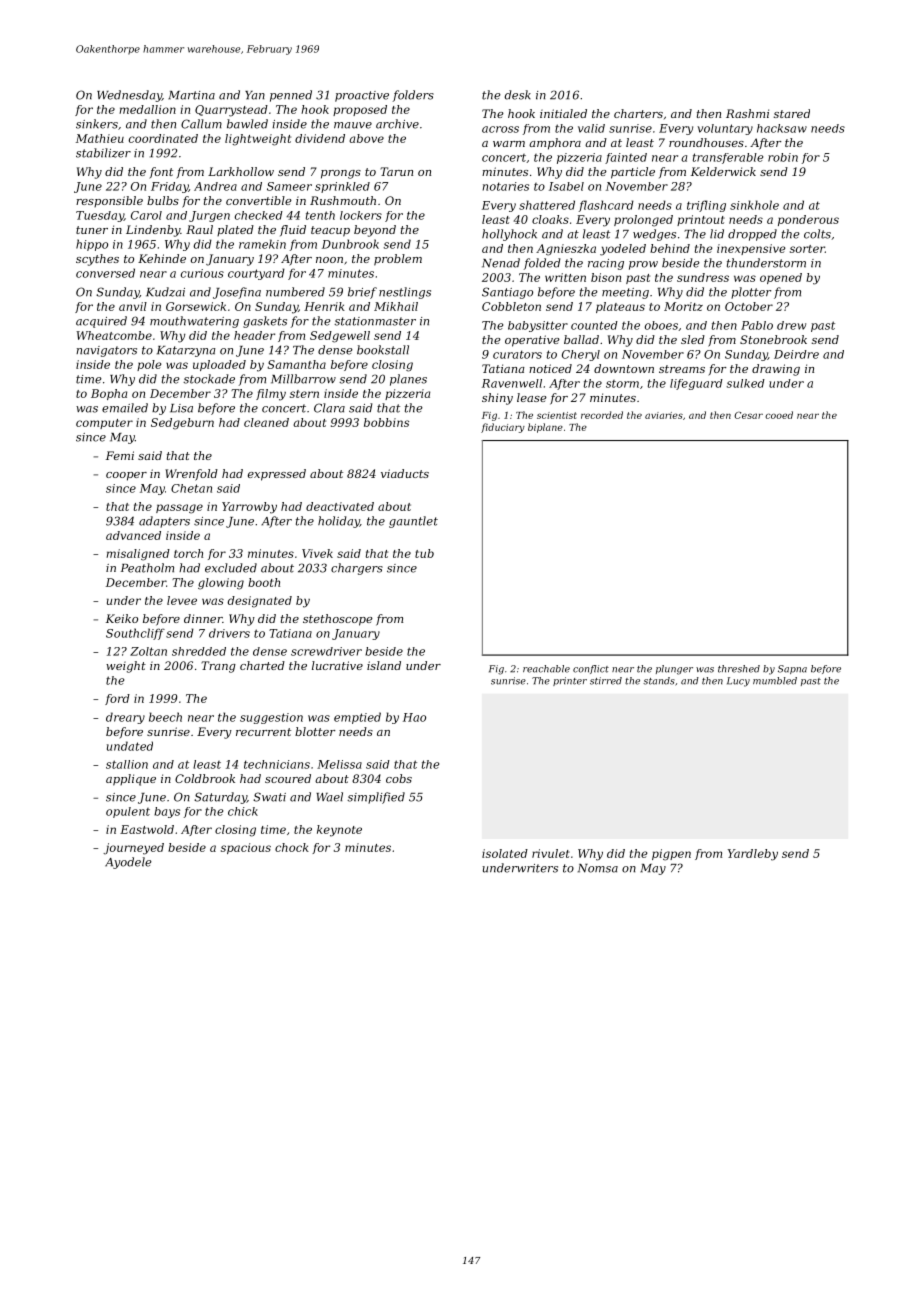  What do you see at coordinates (728, 158) in the page?
I see `transferable` at bounding box center [728, 158].
